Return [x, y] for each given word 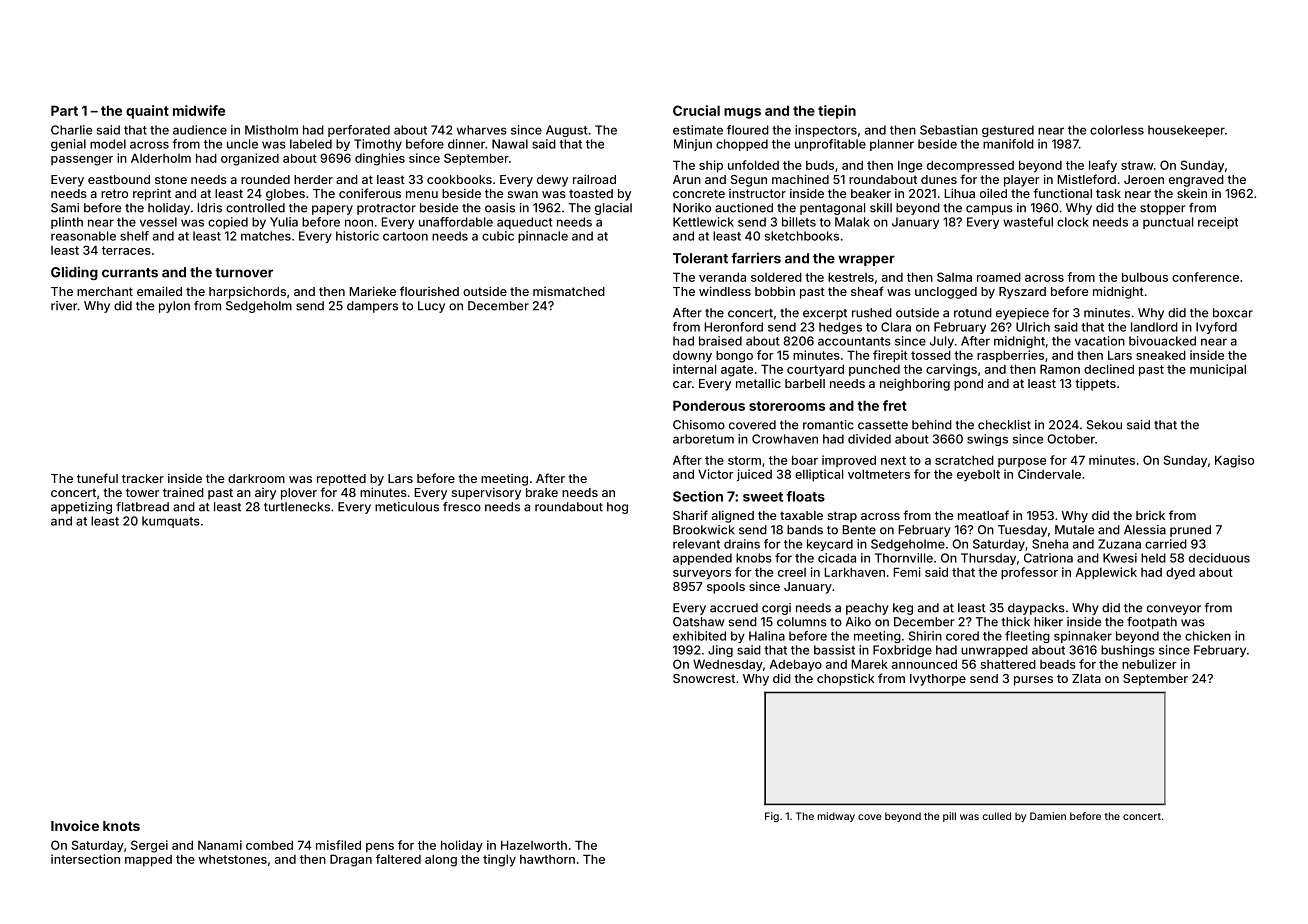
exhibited [699, 636]
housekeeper [1186, 131]
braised [720, 341]
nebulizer [1149, 664]
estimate [698, 130]
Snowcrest [704, 678]
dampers [372, 307]
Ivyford [1216, 328]
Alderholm [161, 158]
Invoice [75, 825]
